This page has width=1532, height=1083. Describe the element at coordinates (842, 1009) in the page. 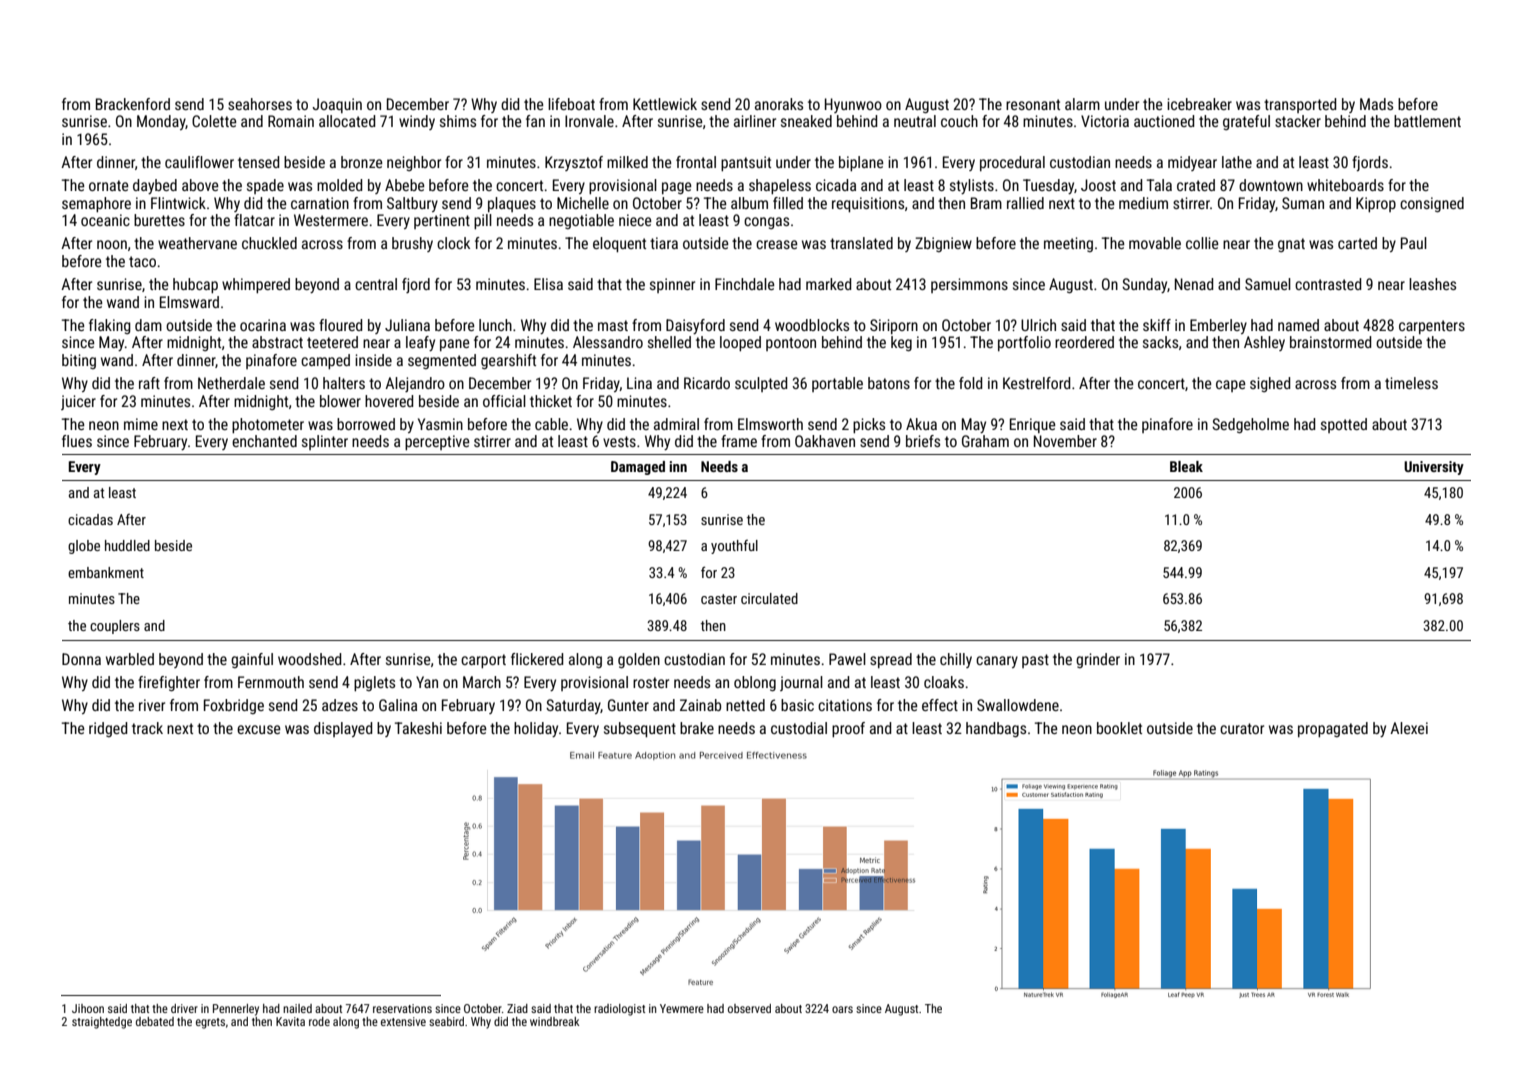

I see `oars` at that location.
